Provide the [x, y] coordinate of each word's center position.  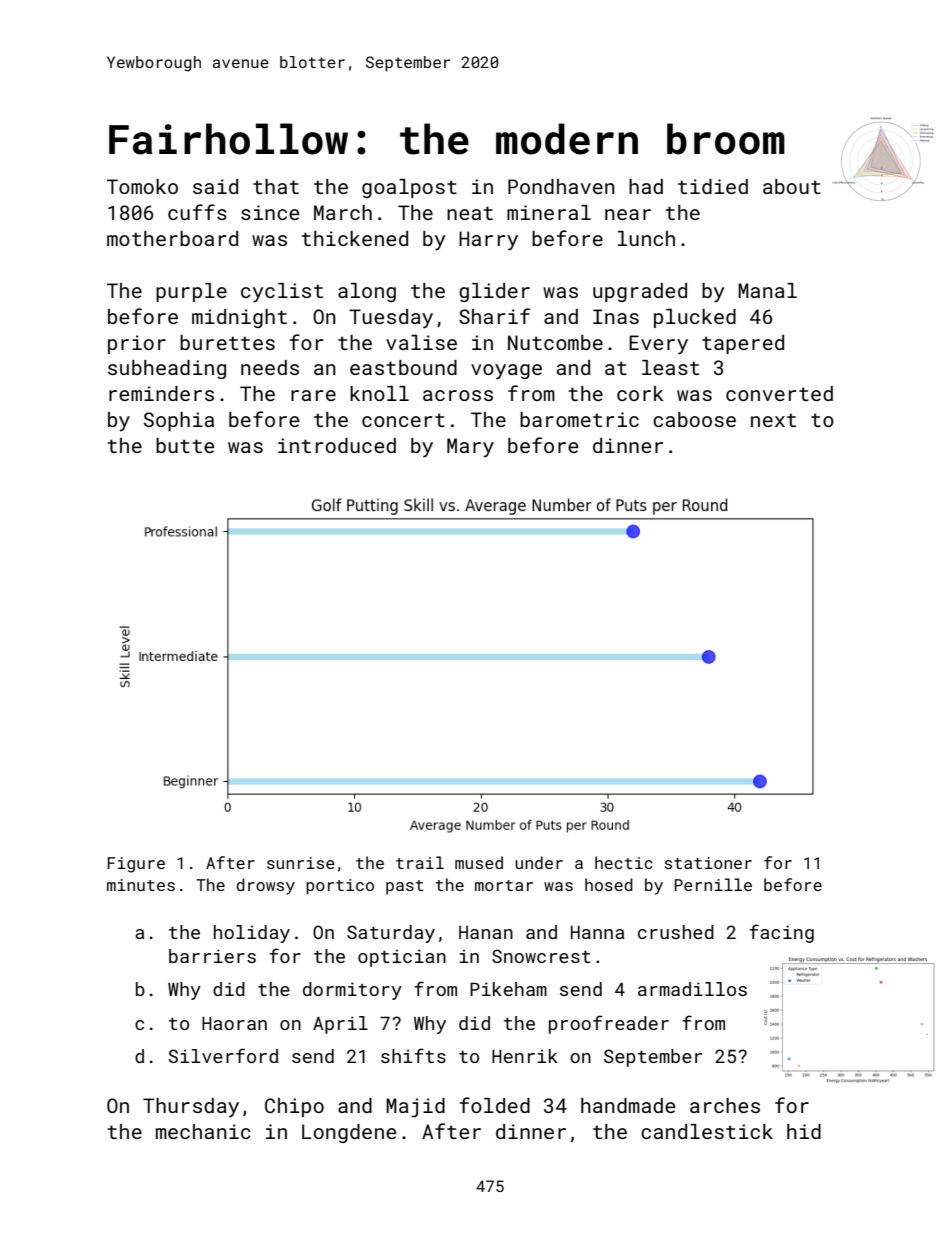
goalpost [409, 188]
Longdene [349, 1133]
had [646, 186]
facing [781, 933]
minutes [141, 885]
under [539, 862]
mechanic [203, 1131]
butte [185, 445]
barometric [579, 419]
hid [804, 1131]
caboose [694, 419]
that [276, 186]
